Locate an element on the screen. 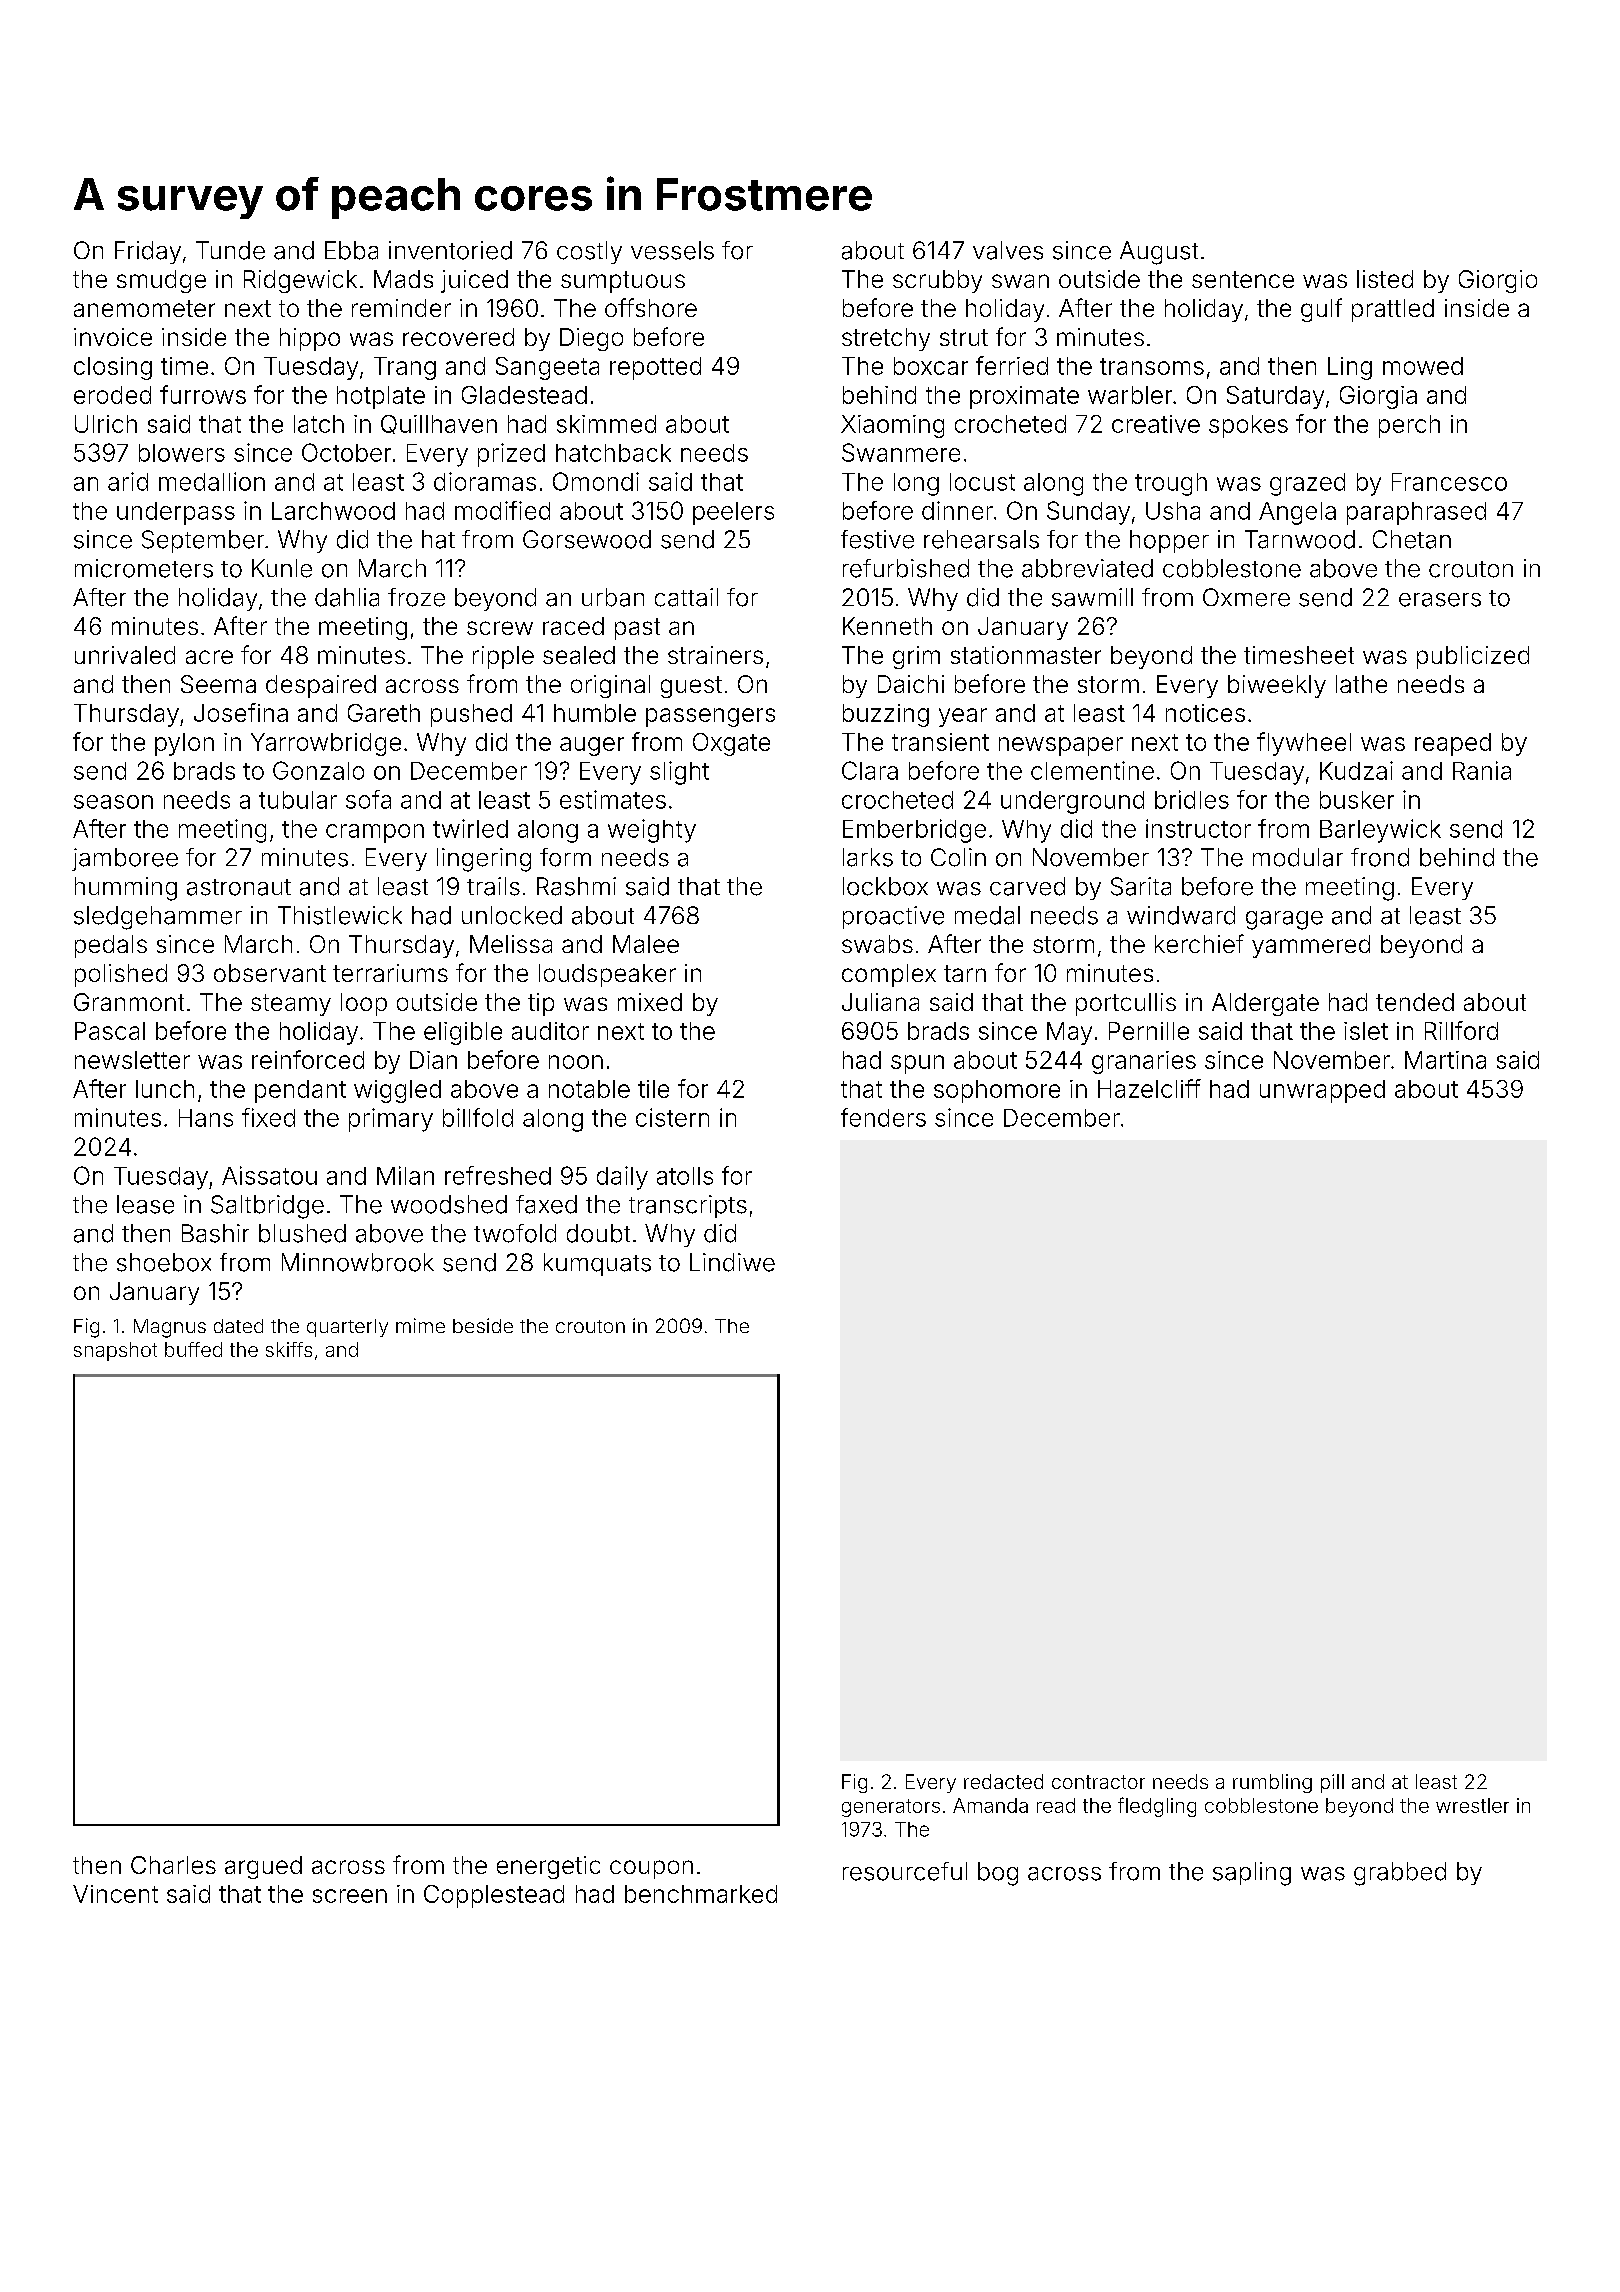  Martina is located at coordinates (1445, 1060).
